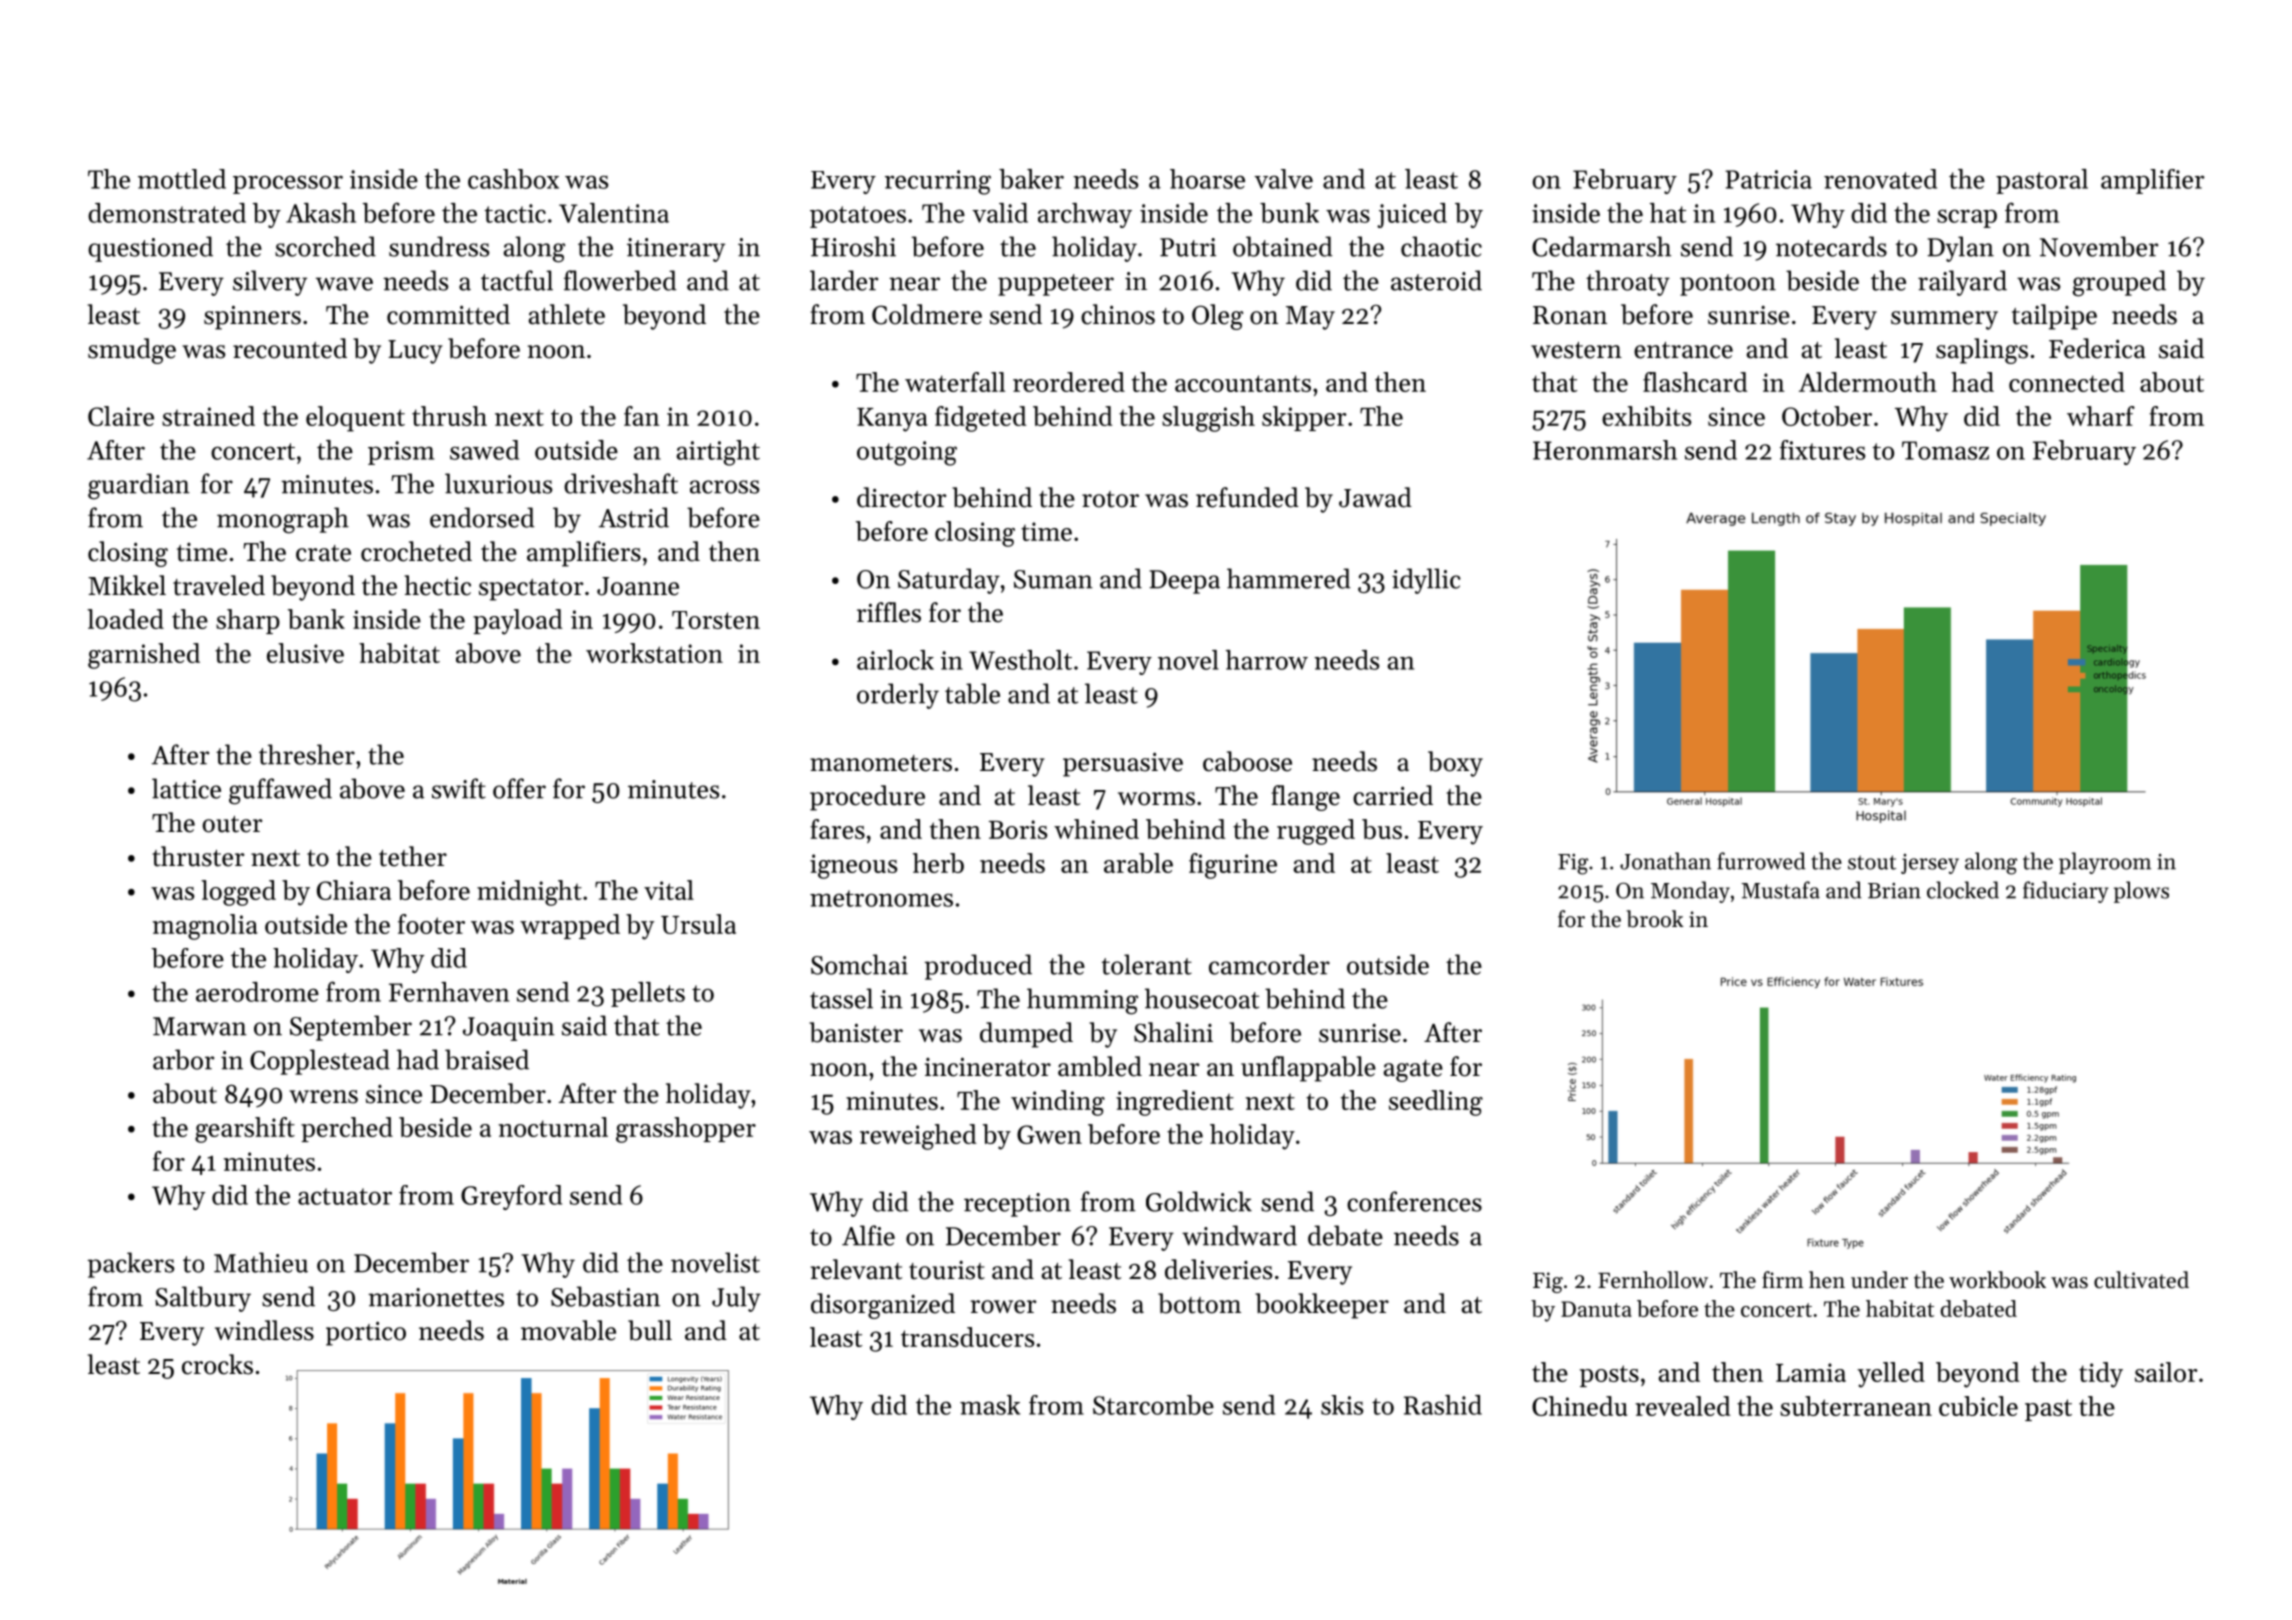  Describe the element at coordinates (1017, 1205) in the screenshot. I see `reception` at that location.
